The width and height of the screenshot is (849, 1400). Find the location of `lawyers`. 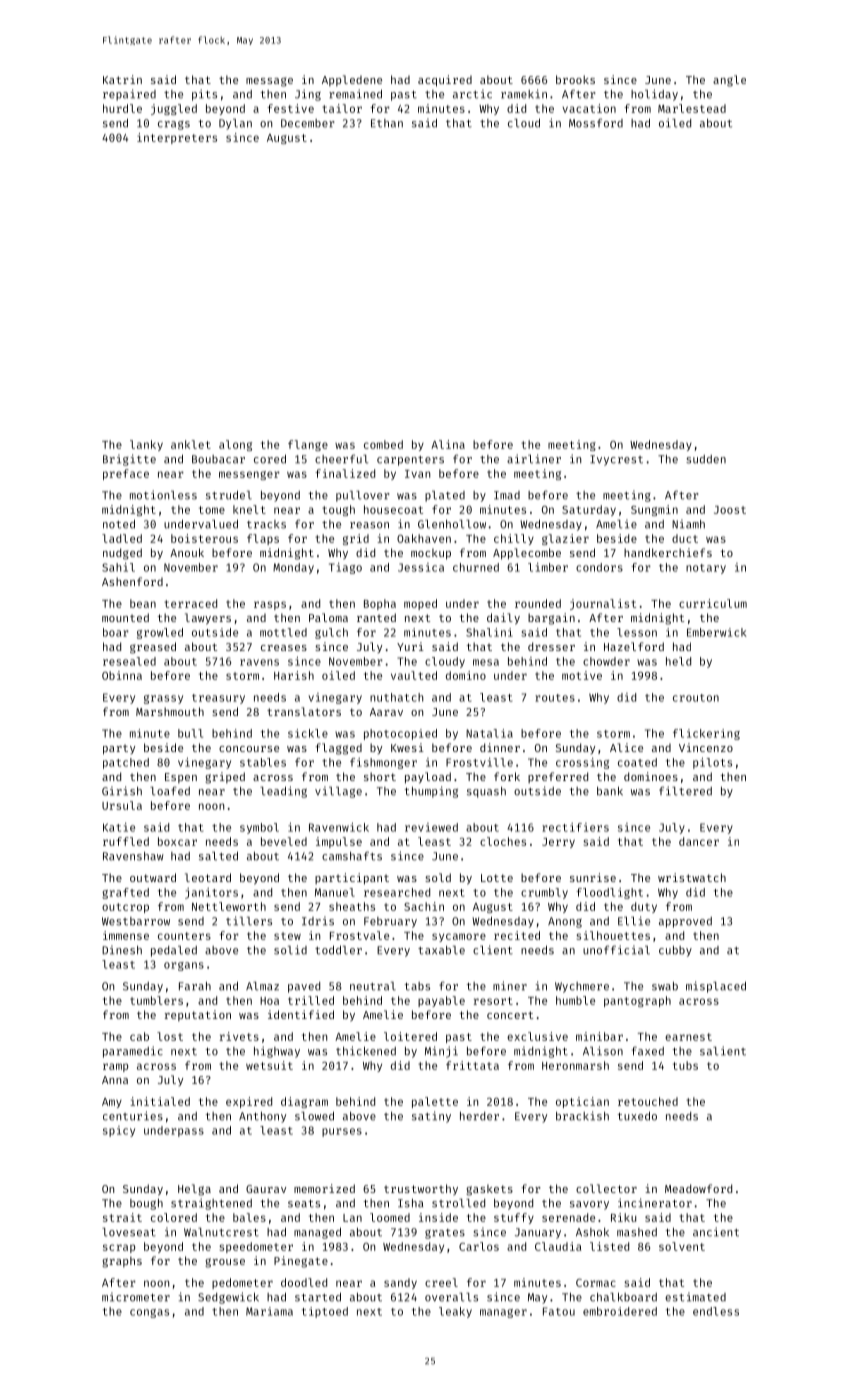

lawyers is located at coordinates (208, 619).
